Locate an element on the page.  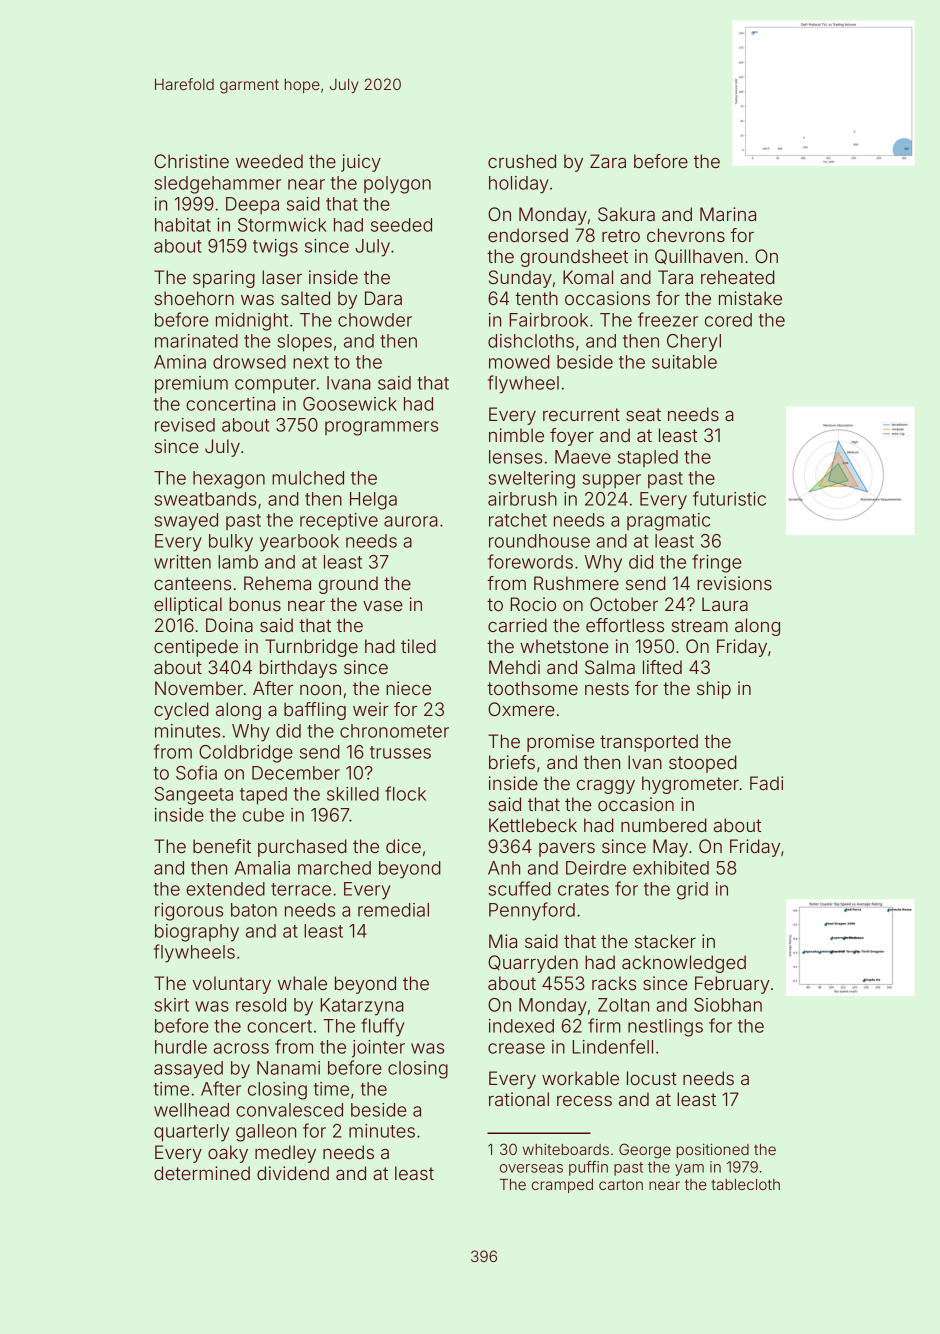
Fadi is located at coordinates (766, 783).
